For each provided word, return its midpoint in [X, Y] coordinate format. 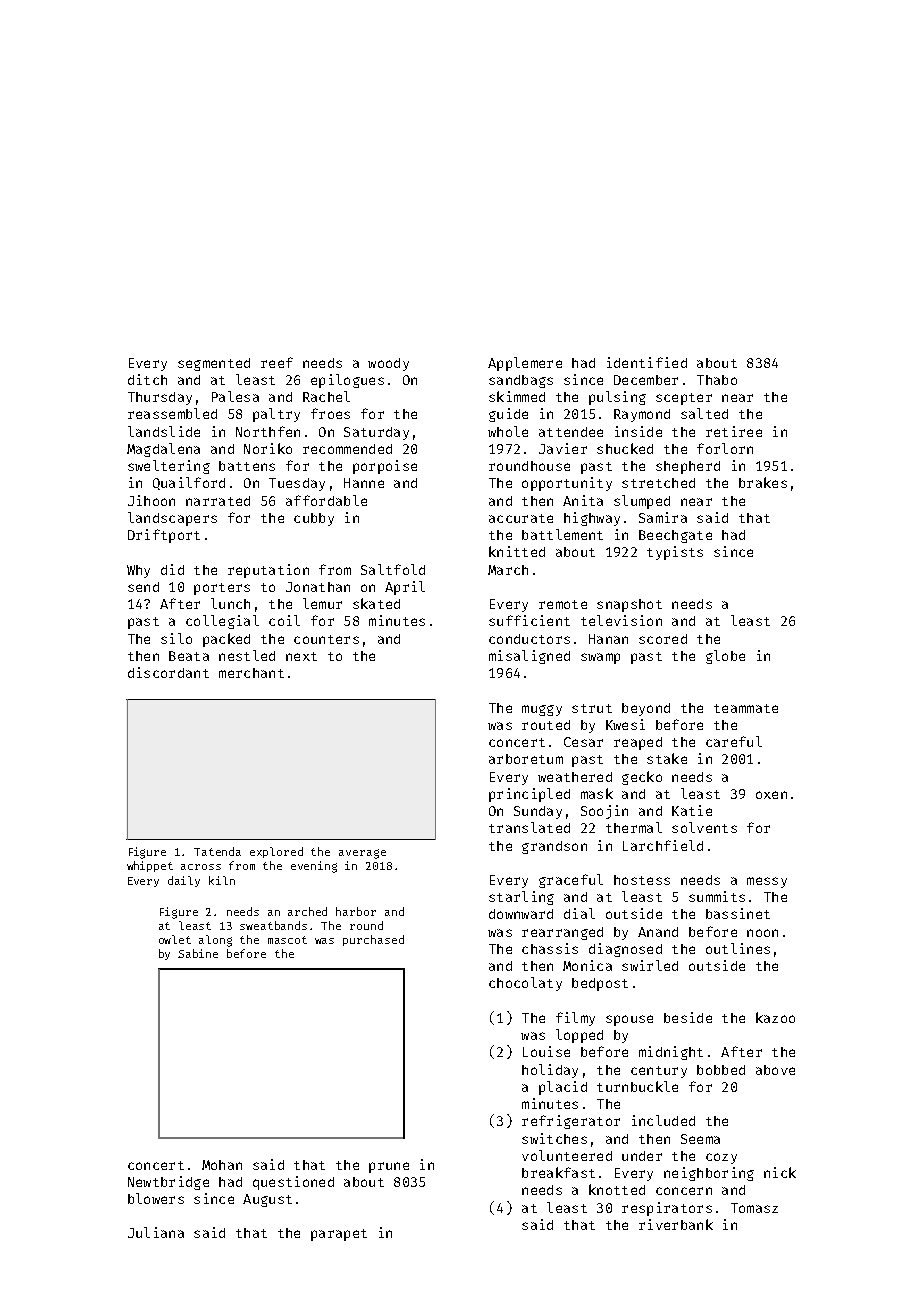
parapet [339, 1235]
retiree [734, 431]
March [508, 570]
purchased [373, 940]
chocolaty [525, 984]
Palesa [235, 396]
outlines [738, 948]
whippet [150, 866]
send [143, 587]
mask [597, 793]
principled [529, 795]
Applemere [525, 364]
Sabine [198, 953]
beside [688, 1017]
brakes [763, 482]
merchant [251, 673]
